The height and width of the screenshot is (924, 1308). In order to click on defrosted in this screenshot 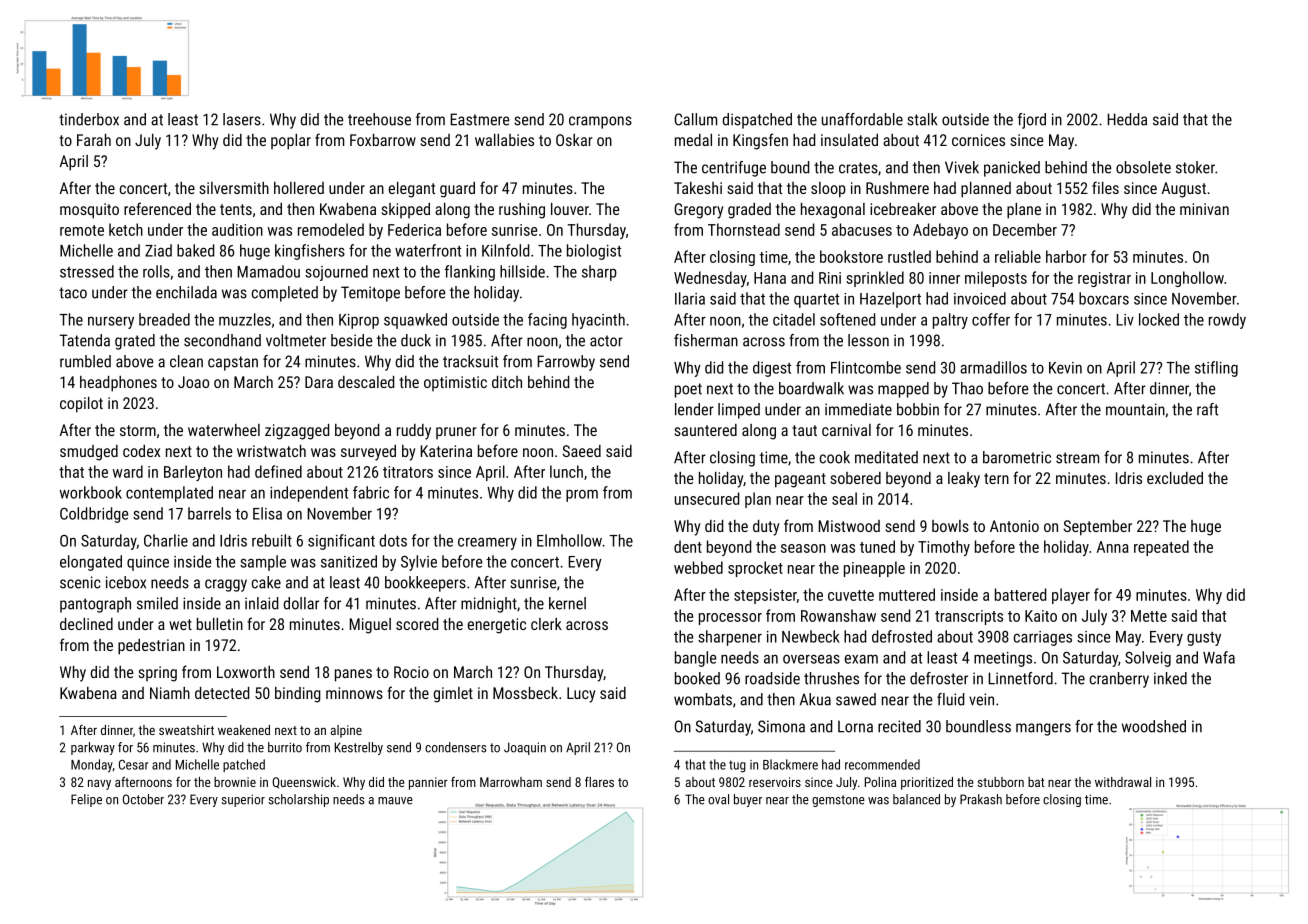, I will do `click(902, 636)`.
